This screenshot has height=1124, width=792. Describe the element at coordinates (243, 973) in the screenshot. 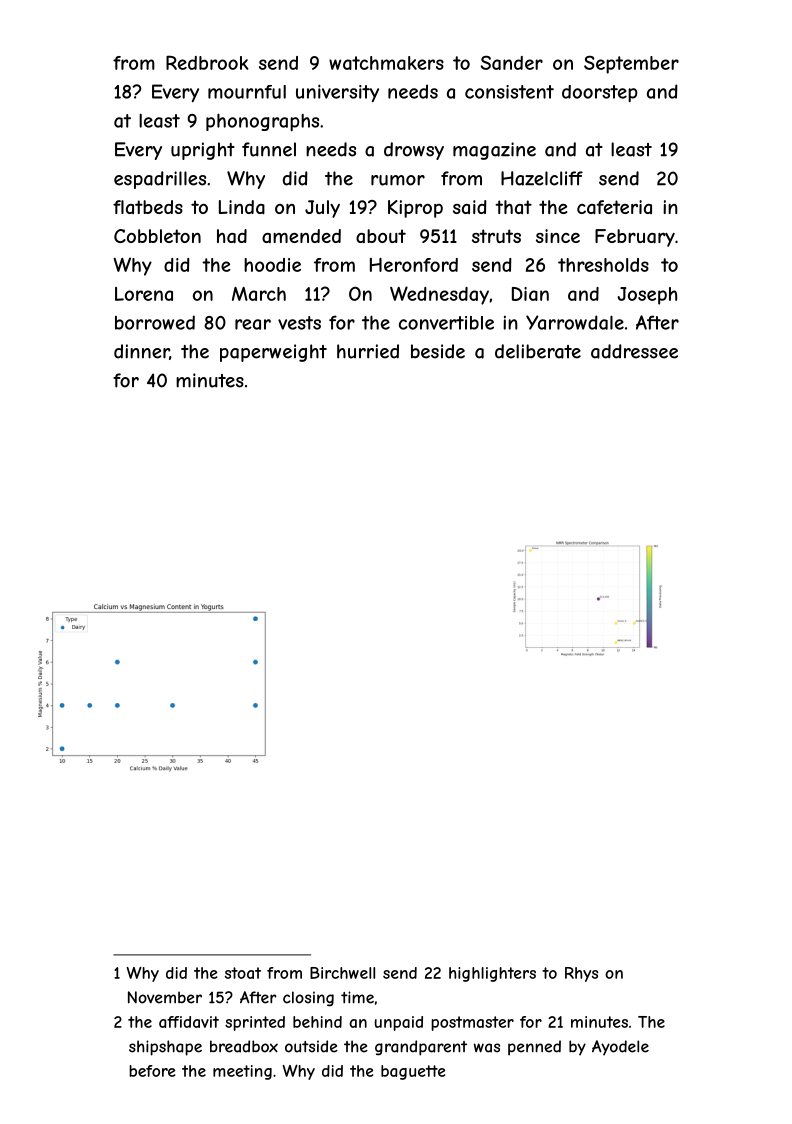

I see `stoat` at that location.
